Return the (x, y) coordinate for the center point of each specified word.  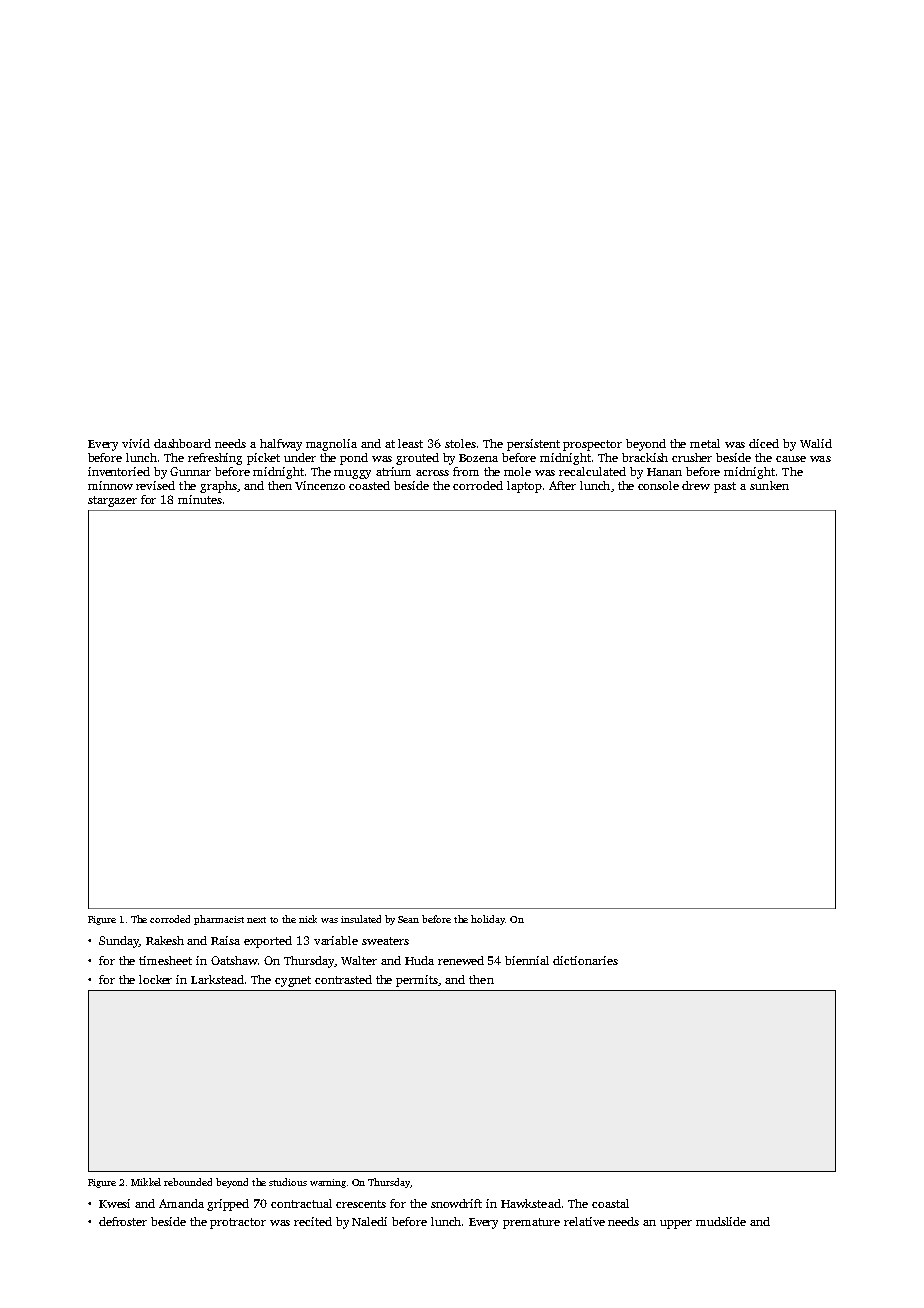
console (658, 485)
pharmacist (219, 920)
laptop (524, 487)
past (725, 487)
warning (328, 1183)
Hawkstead (531, 1203)
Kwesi (114, 1203)
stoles (460, 443)
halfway (281, 445)
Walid (816, 443)
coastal (610, 1203)
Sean (408, 919)
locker (155, 979)
